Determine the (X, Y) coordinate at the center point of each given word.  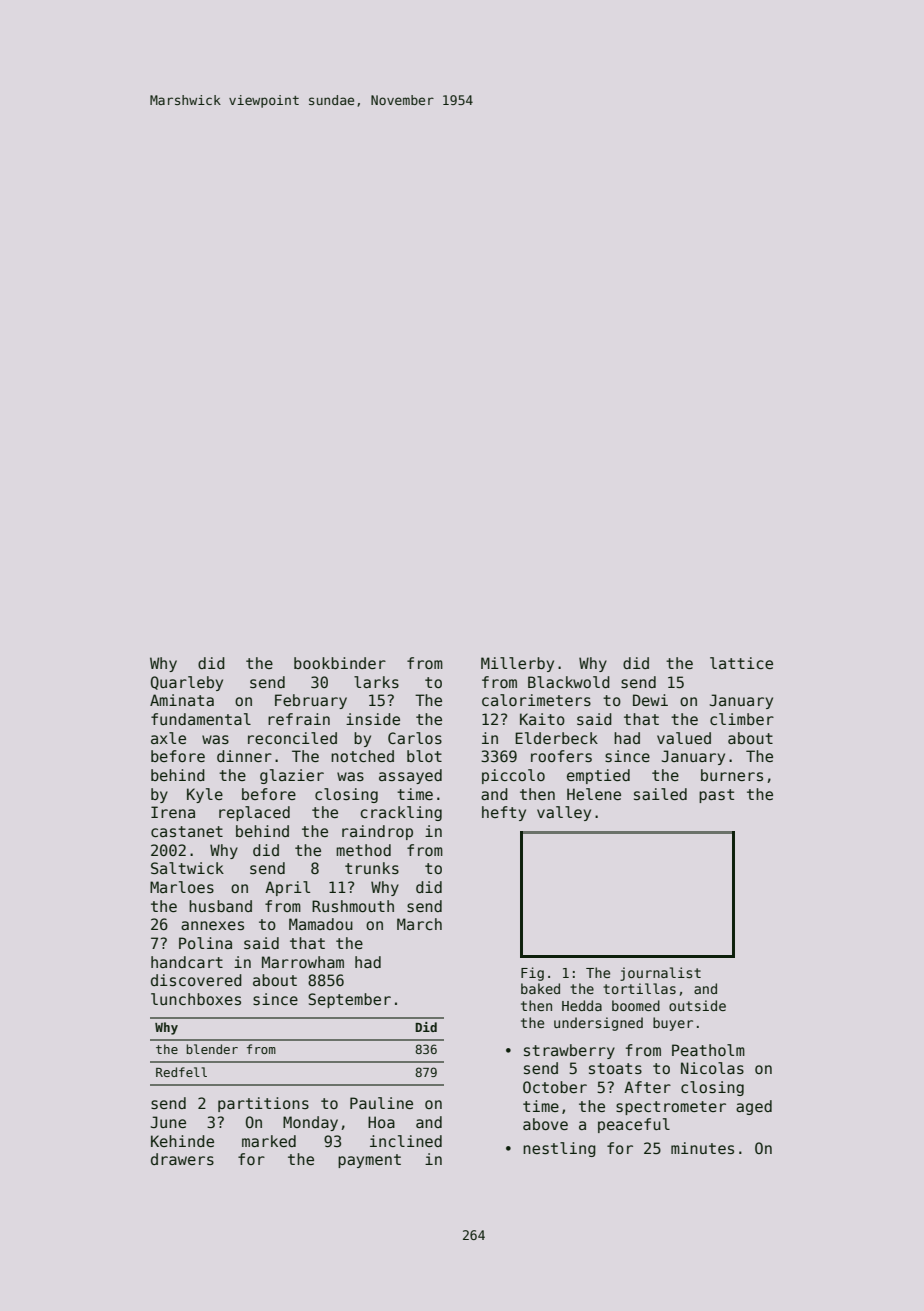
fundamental (201, 719)
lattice (741, 663)
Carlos (415, 738)
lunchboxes (196, 999)
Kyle (205, 795)
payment (369, 1161)
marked (269, 1141)
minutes (702, 1148)
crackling (401, 813)
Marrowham (303, 962)
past (716, 796)
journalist (660, 974)
